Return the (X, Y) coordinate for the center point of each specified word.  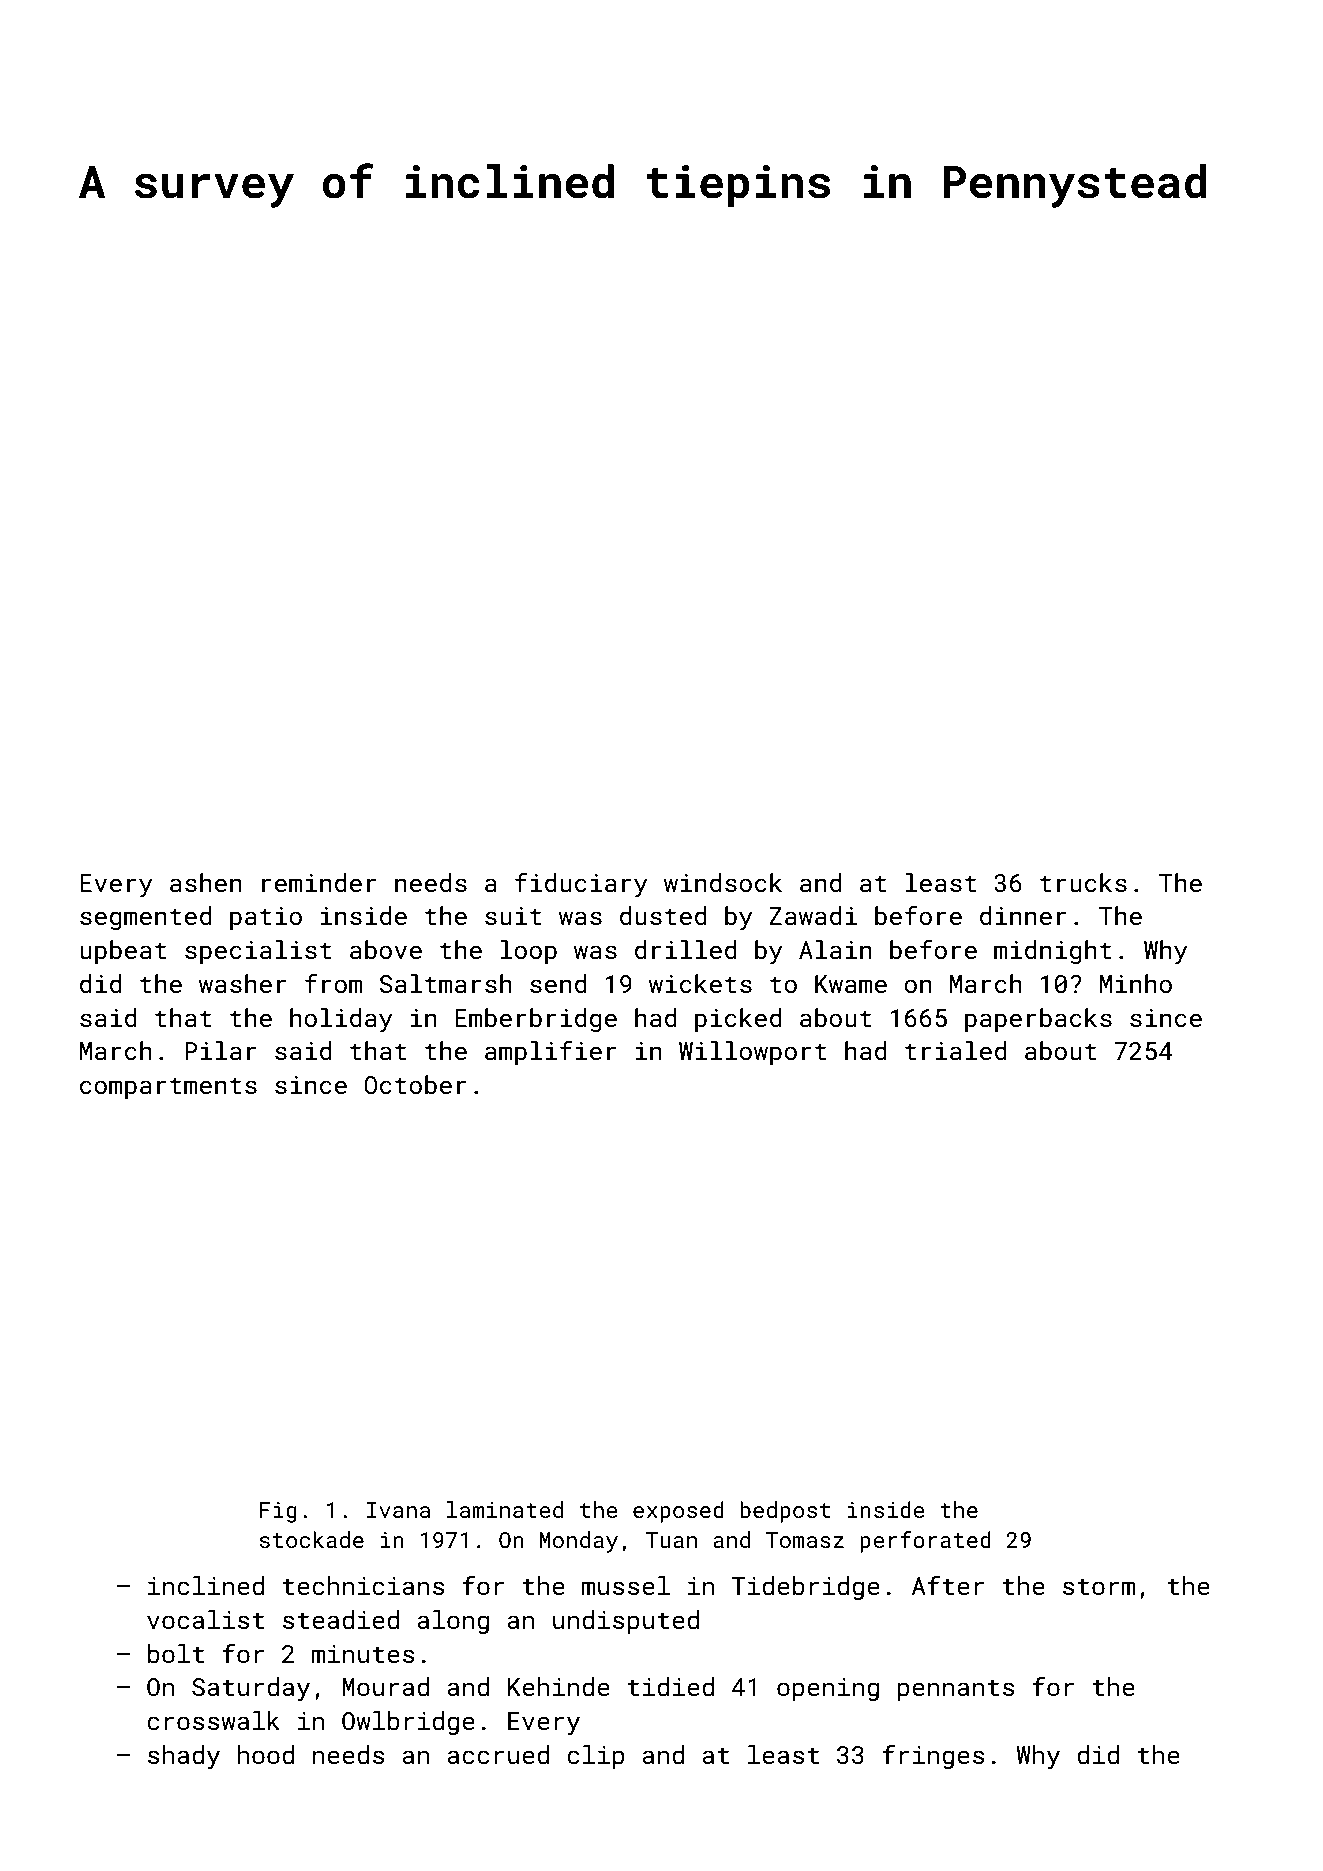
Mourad (385, 1686)
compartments (168, 1088)
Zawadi (813, 915)
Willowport (752, 1053)
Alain (835, 949)
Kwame (851, 984)
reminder (319, 883)
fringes (933, 1756)
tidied (670, 1687)
